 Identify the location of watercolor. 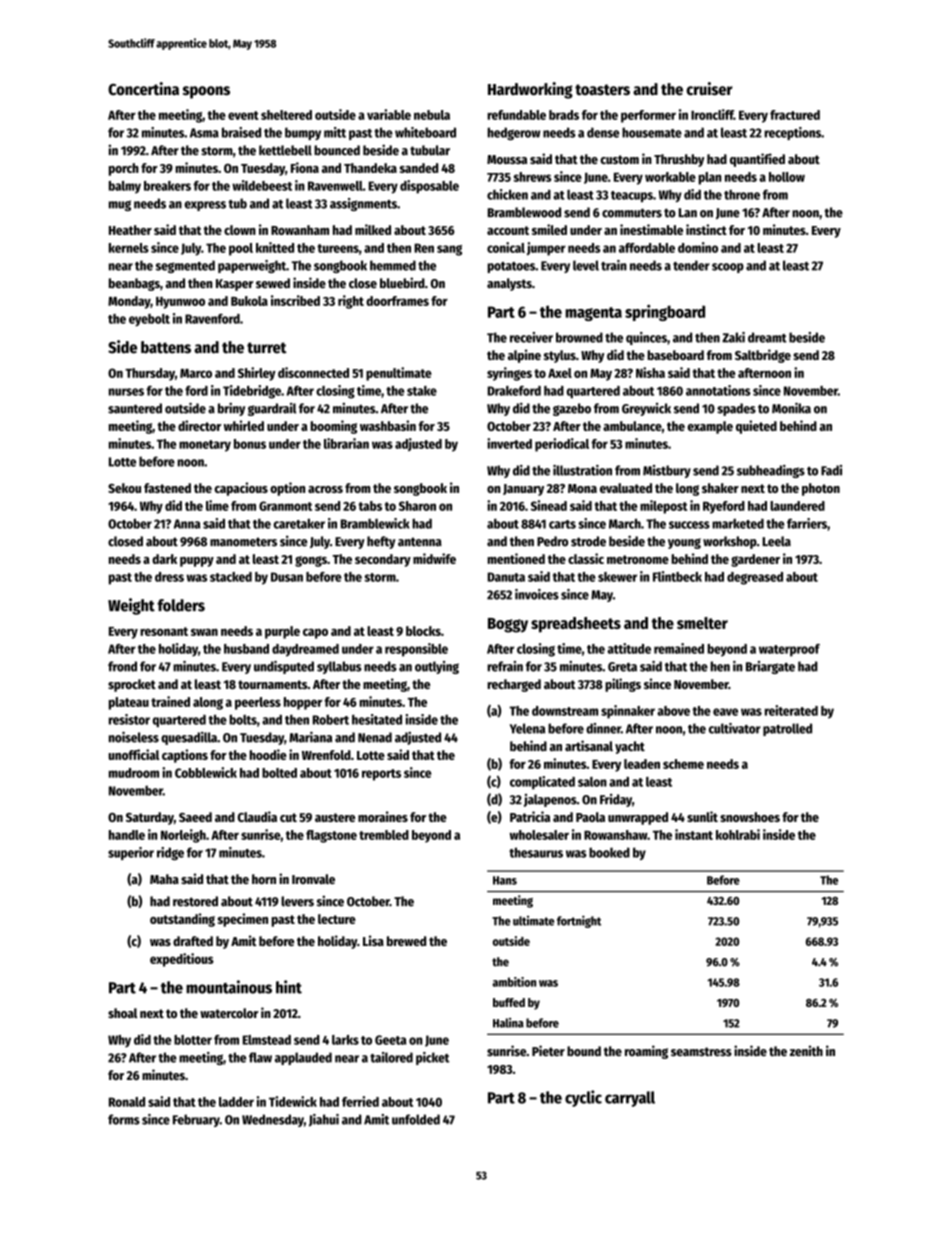
(229, 1013).
